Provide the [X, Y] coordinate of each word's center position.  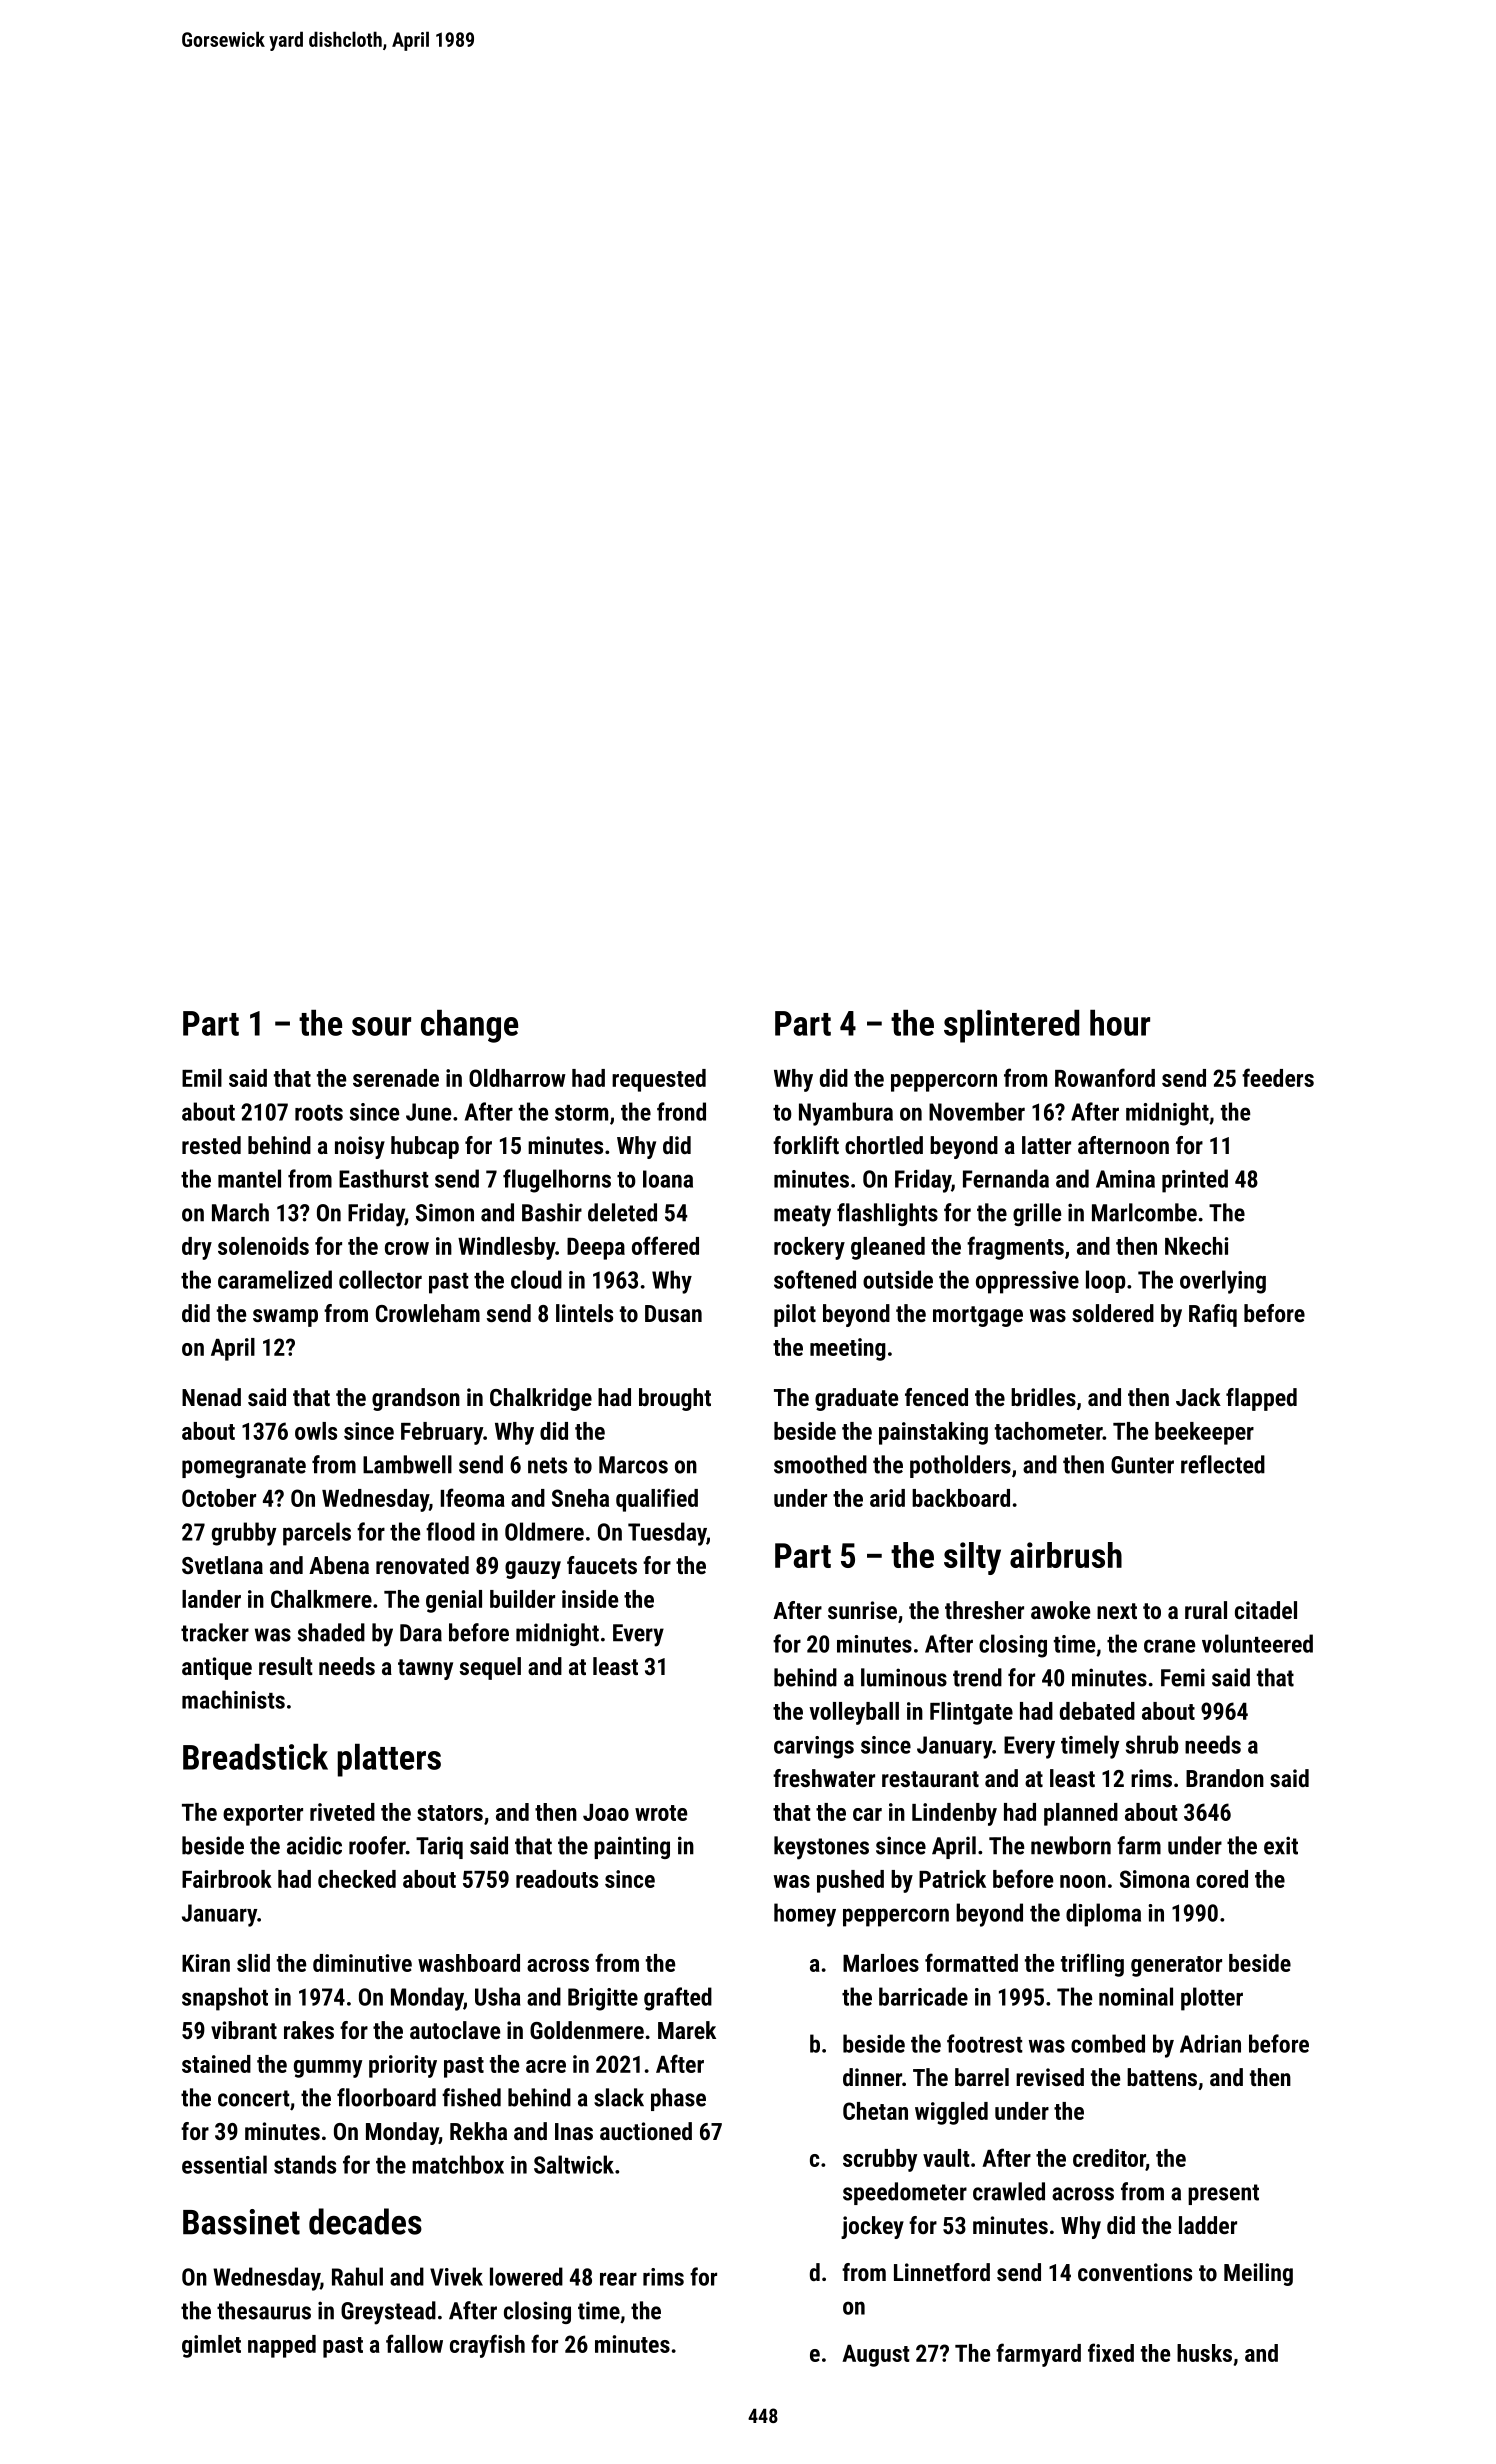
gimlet [211, 2346]
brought [675, 1399]
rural [1206, 1610]
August [876, 2355]
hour [1120, 1023]
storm [581, 1113]
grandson [416, 1399]
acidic [314, 1845]
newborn [1071, 1845]
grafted [678, 1999]
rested [211, 1145]
